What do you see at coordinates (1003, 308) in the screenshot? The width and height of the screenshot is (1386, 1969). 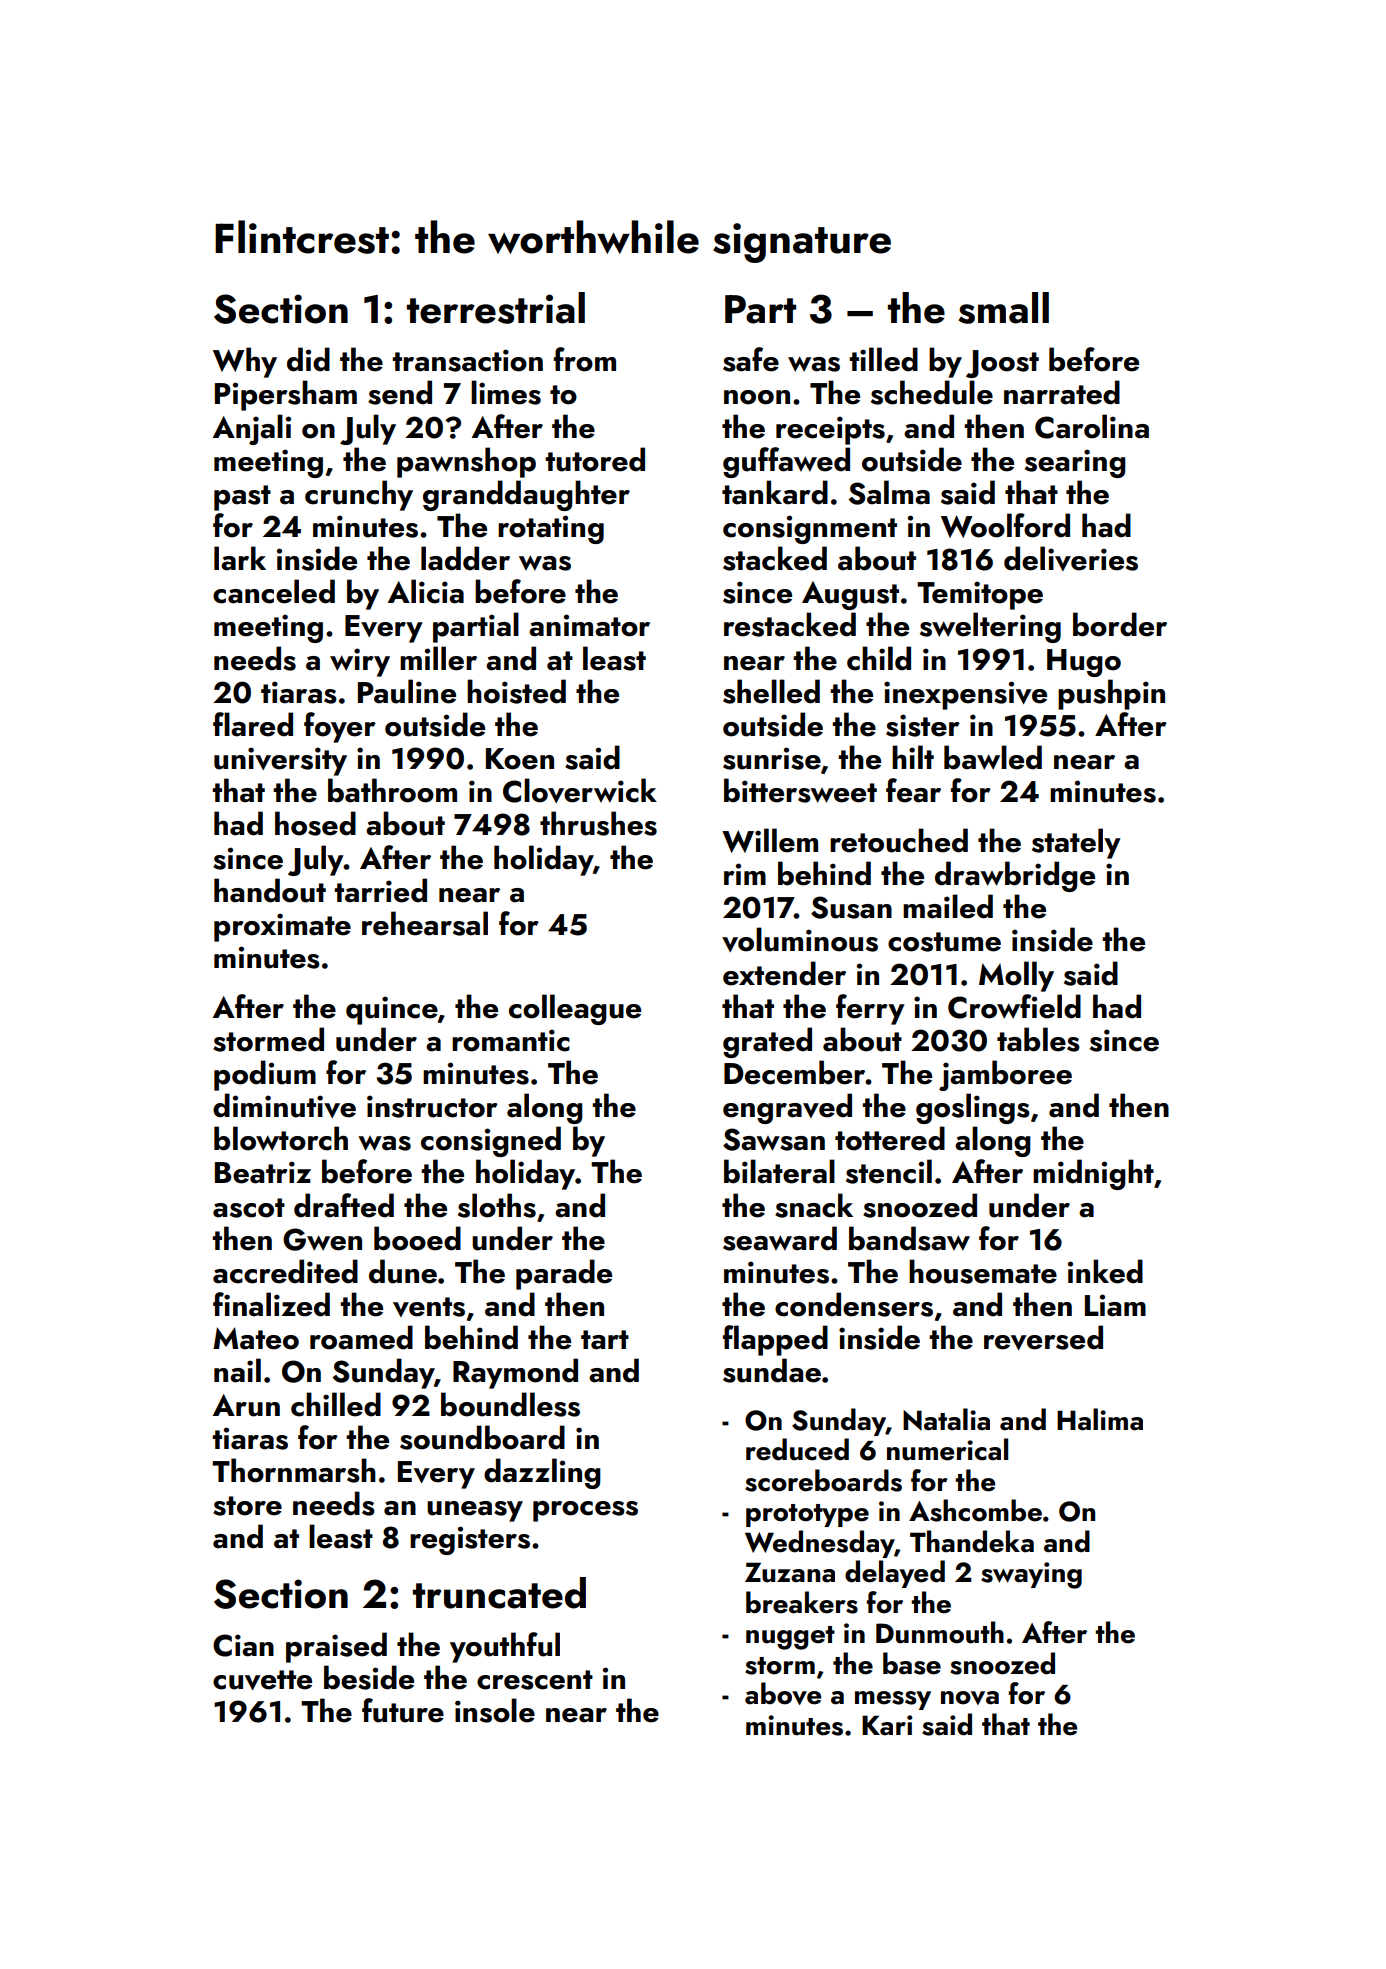 I see `small` at bounding box center [1003, 308].
